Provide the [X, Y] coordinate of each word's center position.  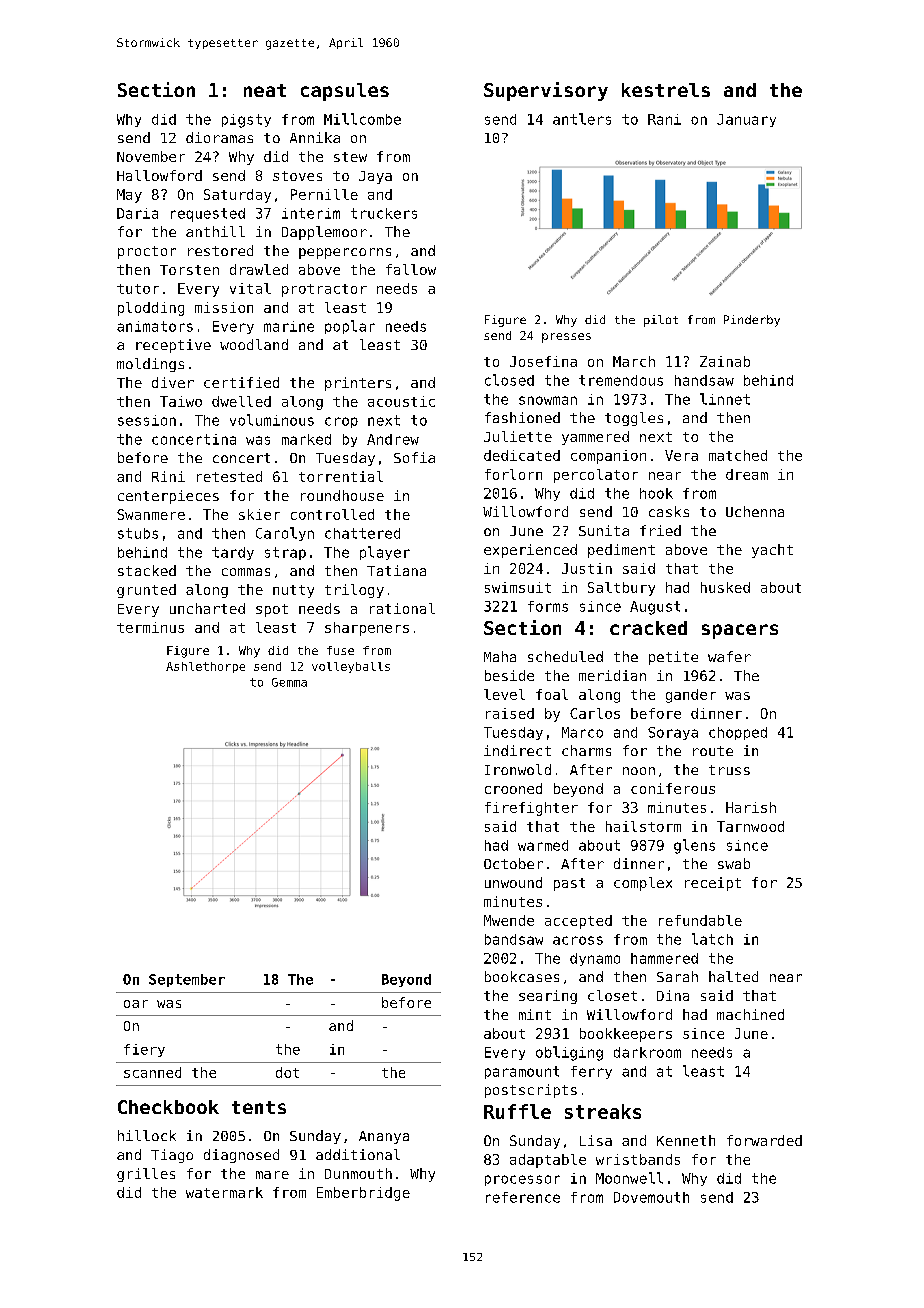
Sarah [677, 976]
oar [136, 1004]
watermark [224, 1192]
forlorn [513, 474]
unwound [513, 882]
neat [265, 90]
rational [402, 608]
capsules [345, 92]
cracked [648, 628]
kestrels [666, 90]
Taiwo [181, 401]
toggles [634, 419]
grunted [146, 591]
